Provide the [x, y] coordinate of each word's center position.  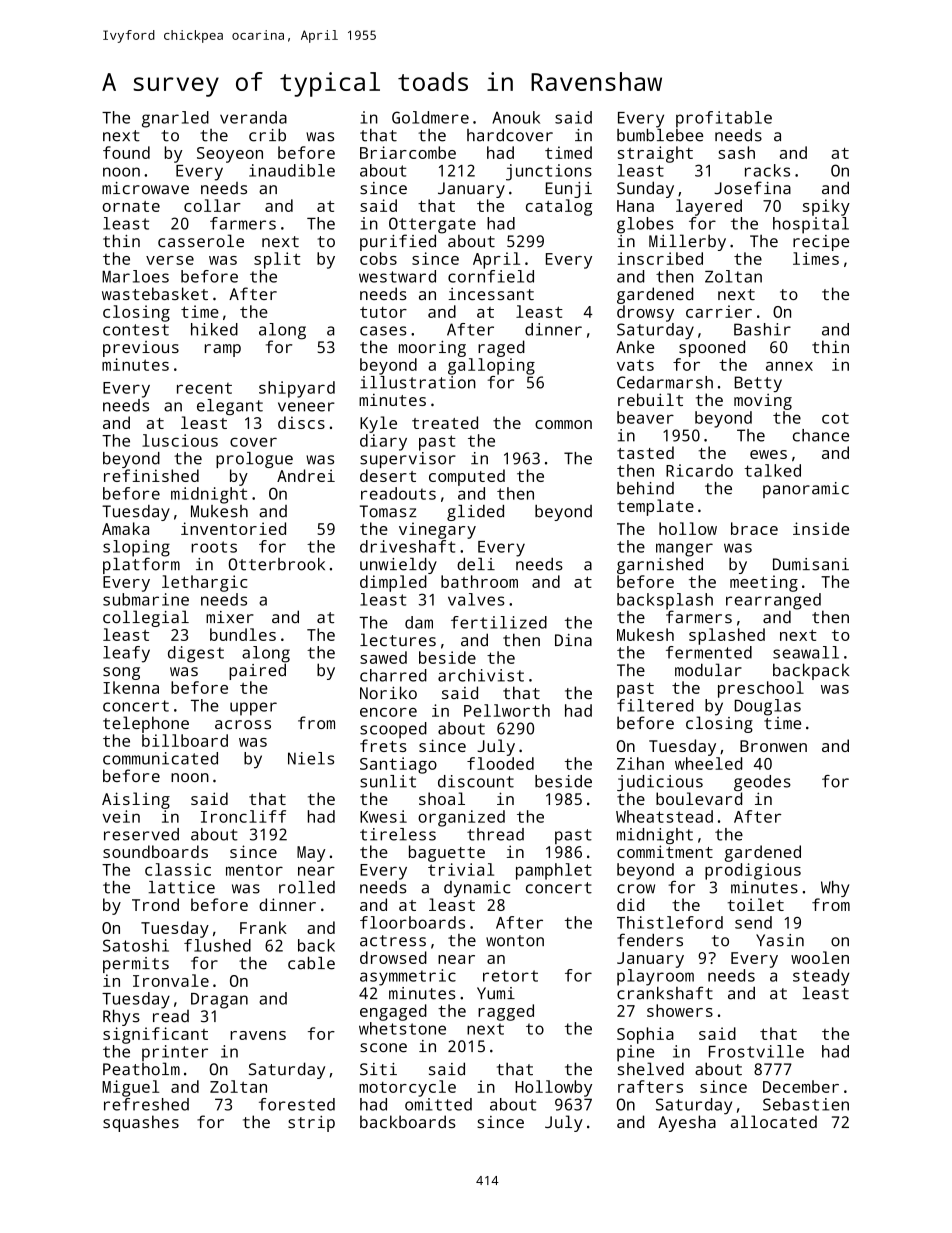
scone [383, 1048]
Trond [155, 904]
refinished [151, 475]
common [563, 424]
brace [754, 528]
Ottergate [432, 225]
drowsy [645, 313]
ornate [131, 206]
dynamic [477, 889]
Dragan [219, 1001]
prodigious [753, 871]
